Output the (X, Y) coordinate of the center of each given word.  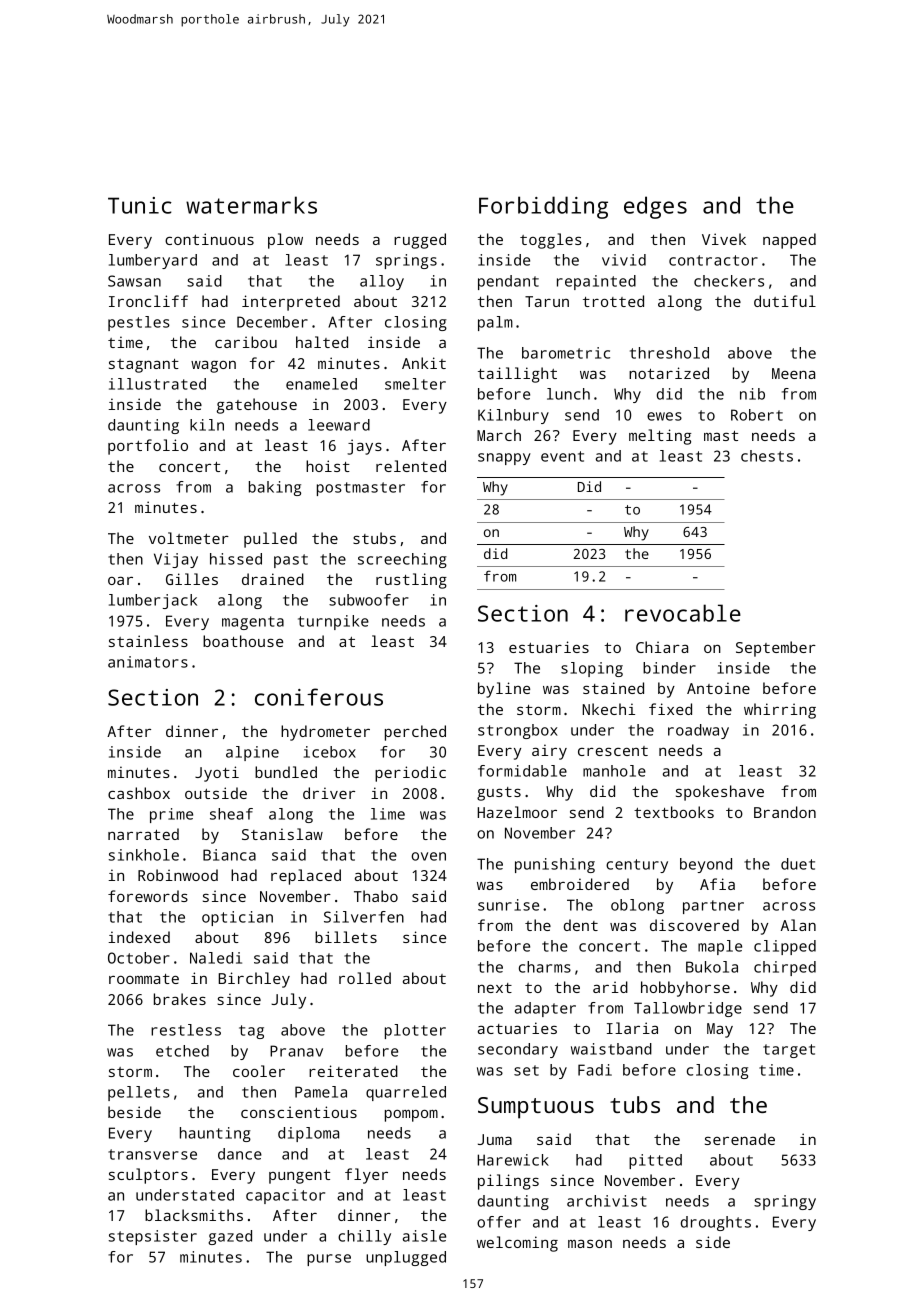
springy (785, 1202)
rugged (420, 241)
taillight (517, 375)
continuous (209, 239)
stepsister (152, 1237)
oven (428, 856)
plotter (415, 1031)
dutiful (785, 301)
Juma (495, 1139)
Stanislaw (282, 834)
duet (798, 864)
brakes (180, 999)
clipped (785, 947)
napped (789, 241)
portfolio (148, 447)
